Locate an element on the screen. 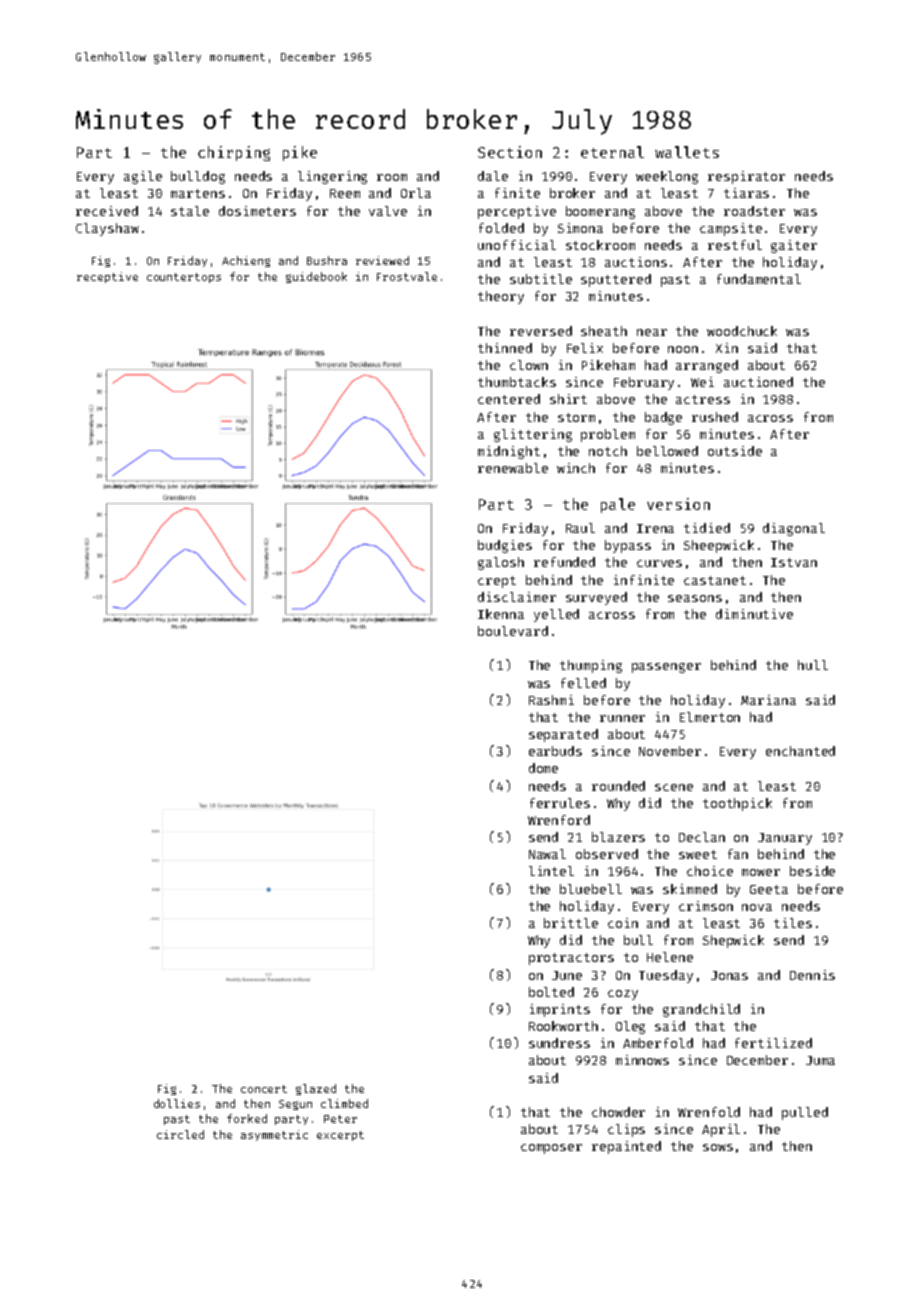 The width and height of the screenshot is (924, 1308). Ikenna is located at coordinates (501, 614).
